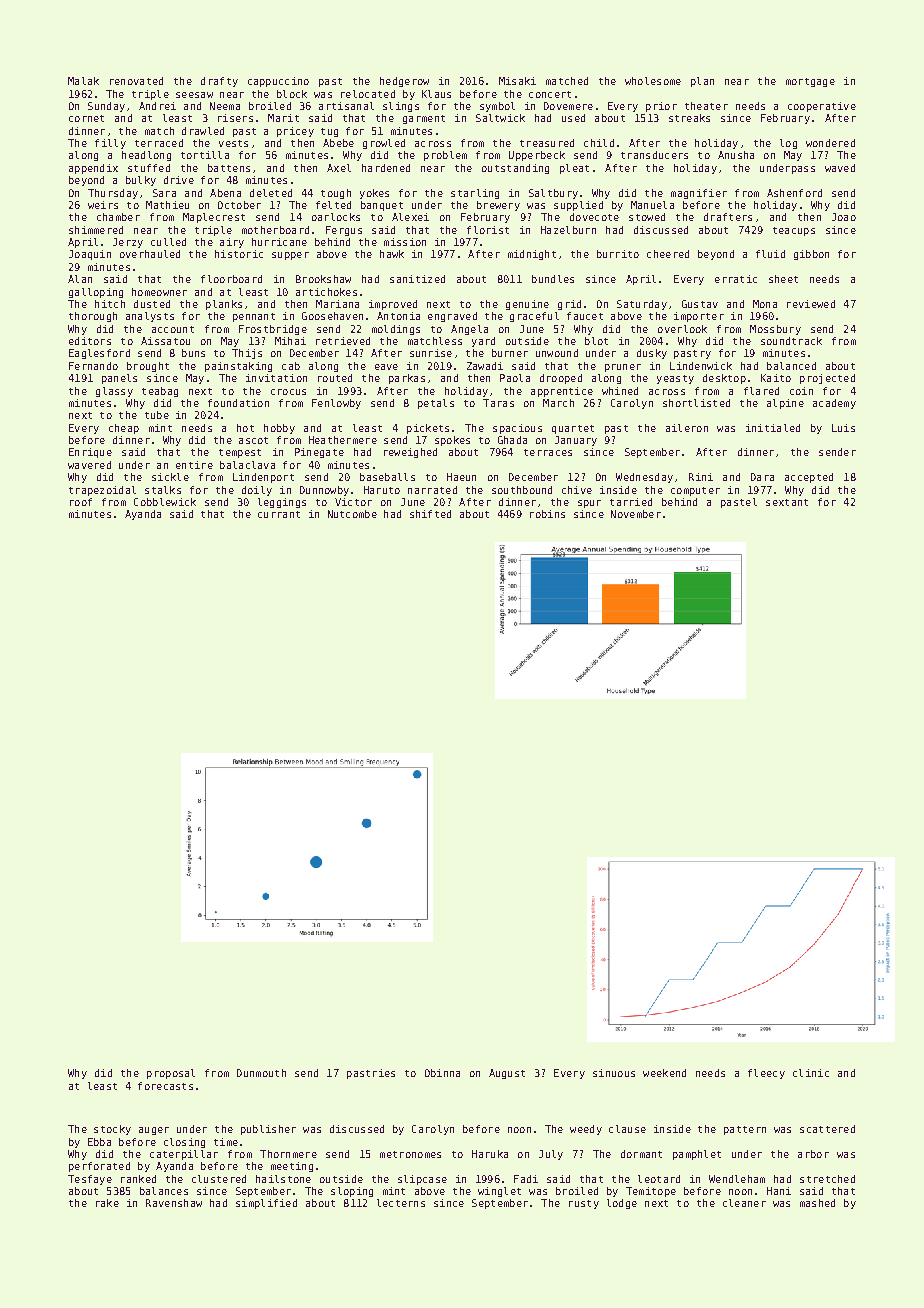  What do you see at coordinates (791, 341) in the screenshot?
I see `soundtrack` at bounding box center [791, 341].
